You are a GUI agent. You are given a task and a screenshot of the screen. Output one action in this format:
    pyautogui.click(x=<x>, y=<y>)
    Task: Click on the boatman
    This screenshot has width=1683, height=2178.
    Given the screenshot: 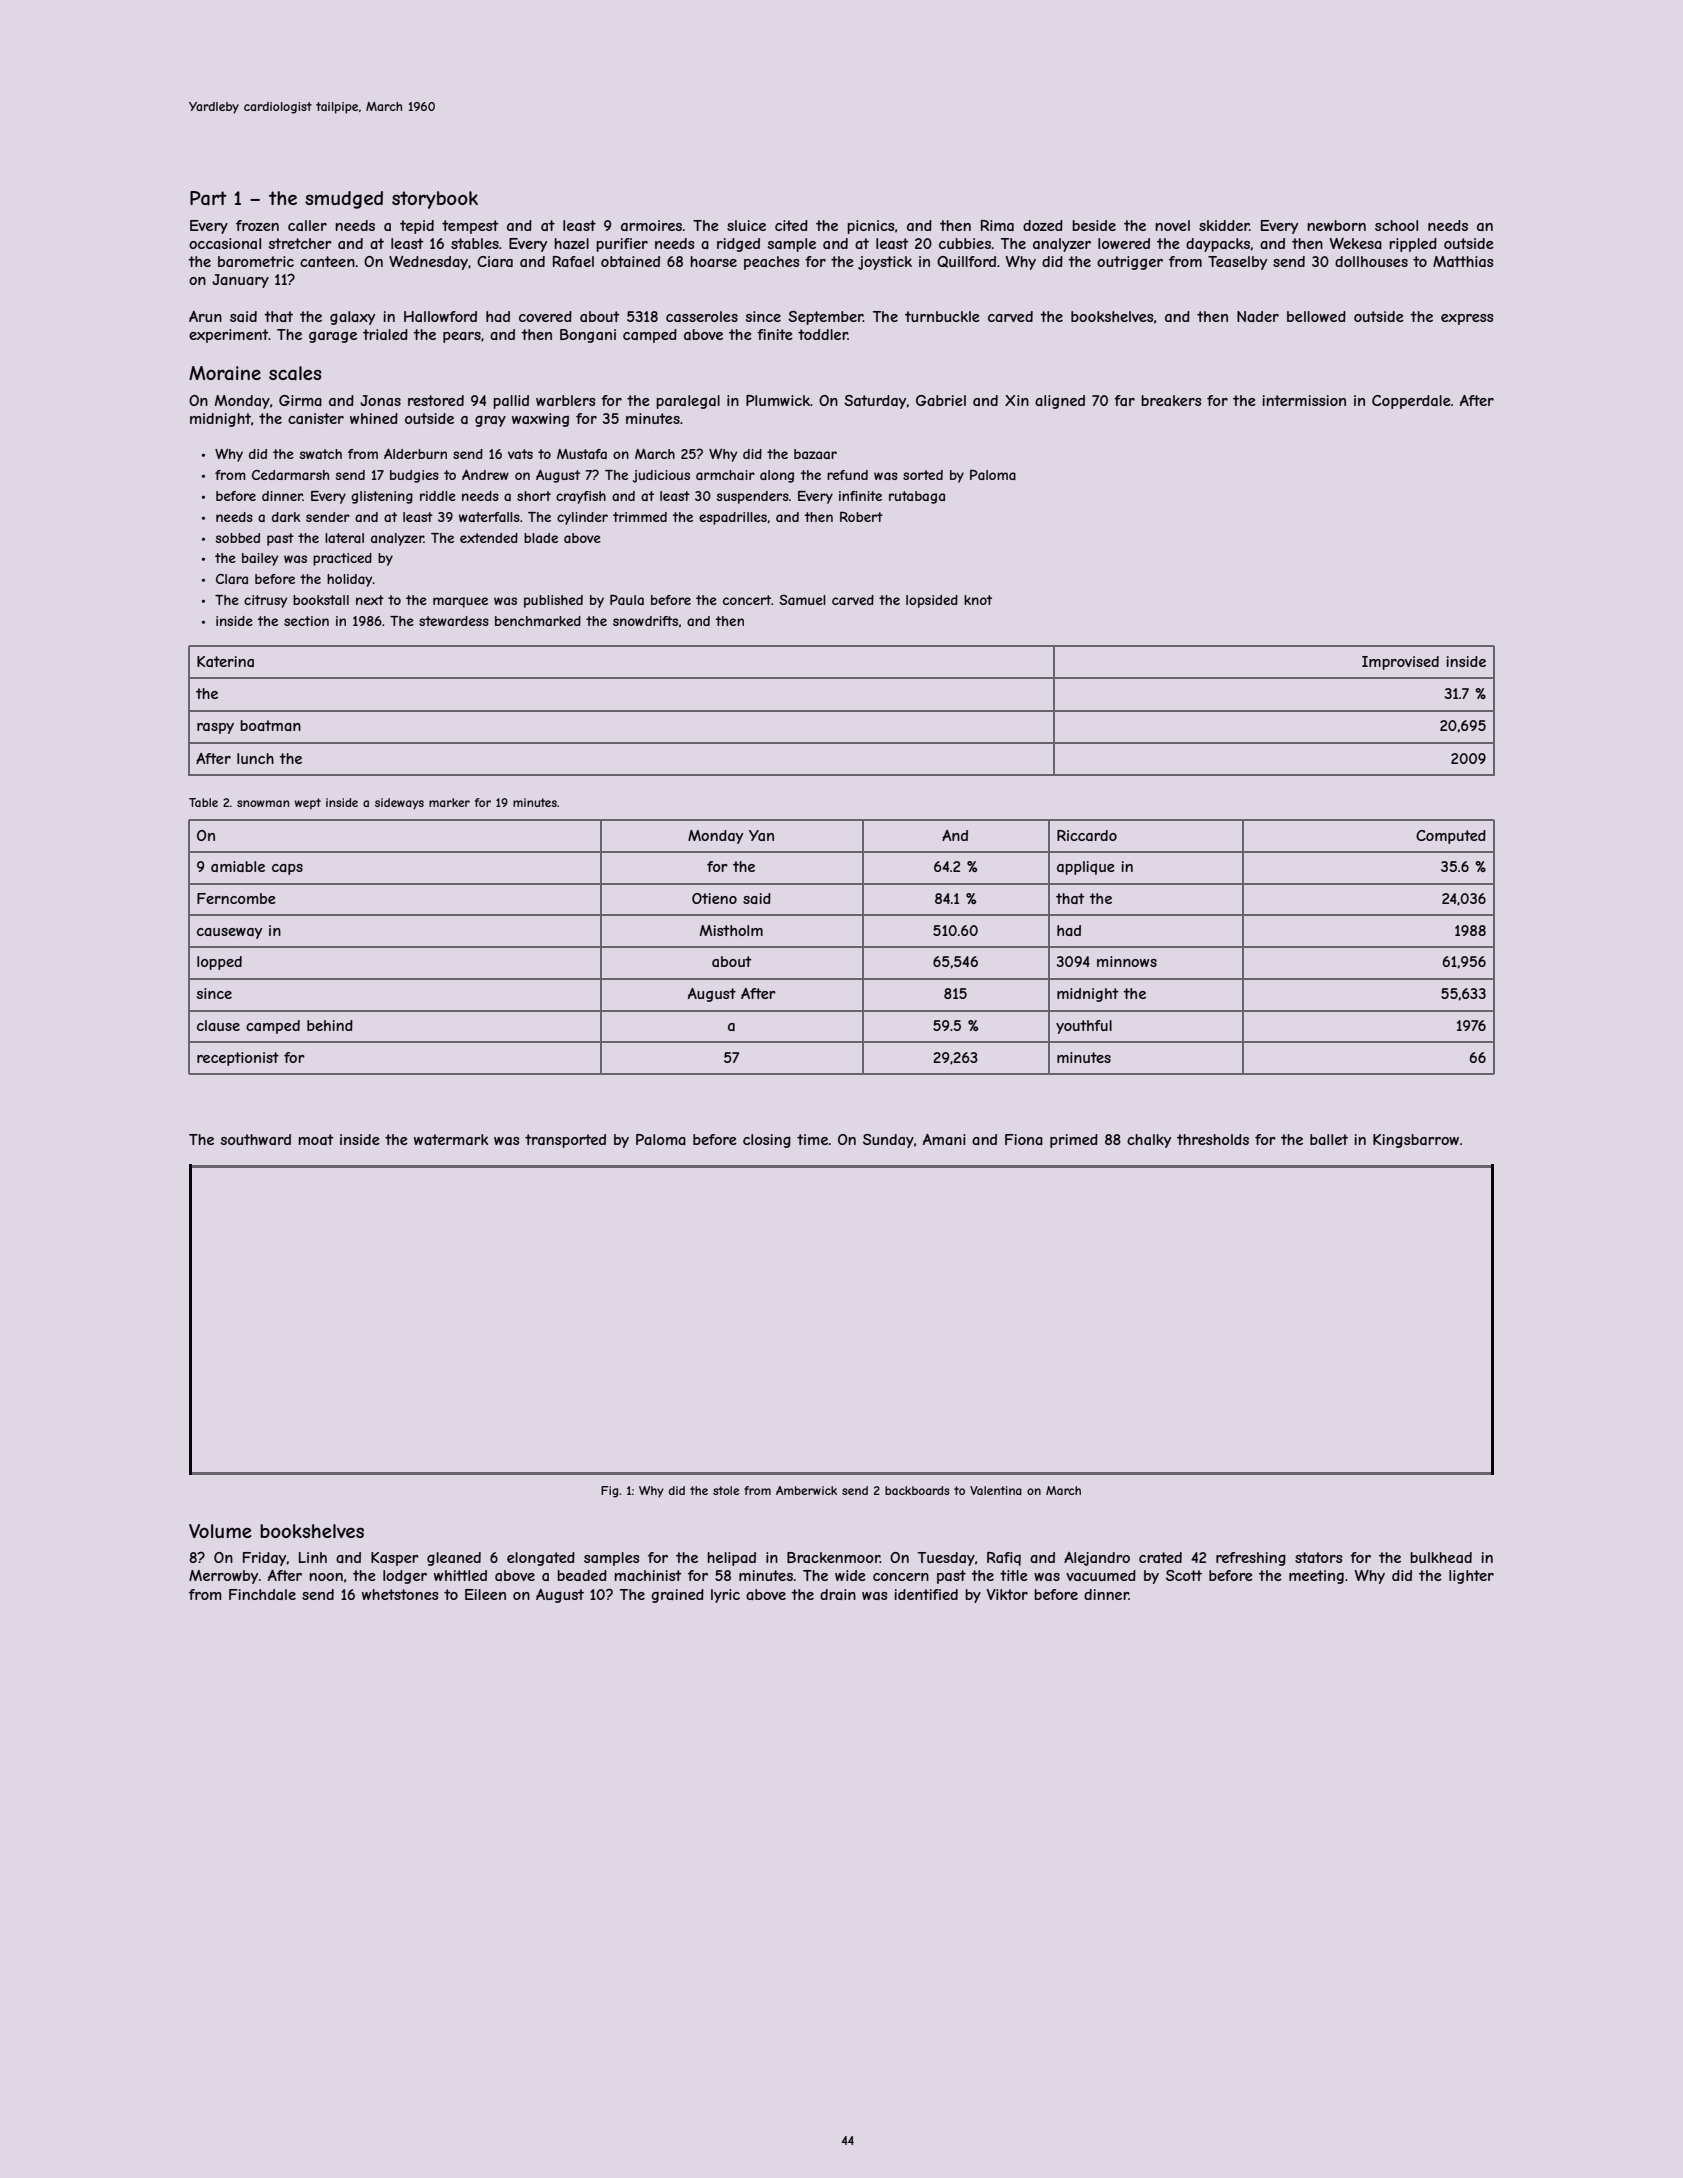 What is the action you would take?
    pyautogui.click(x=270, y=725)
